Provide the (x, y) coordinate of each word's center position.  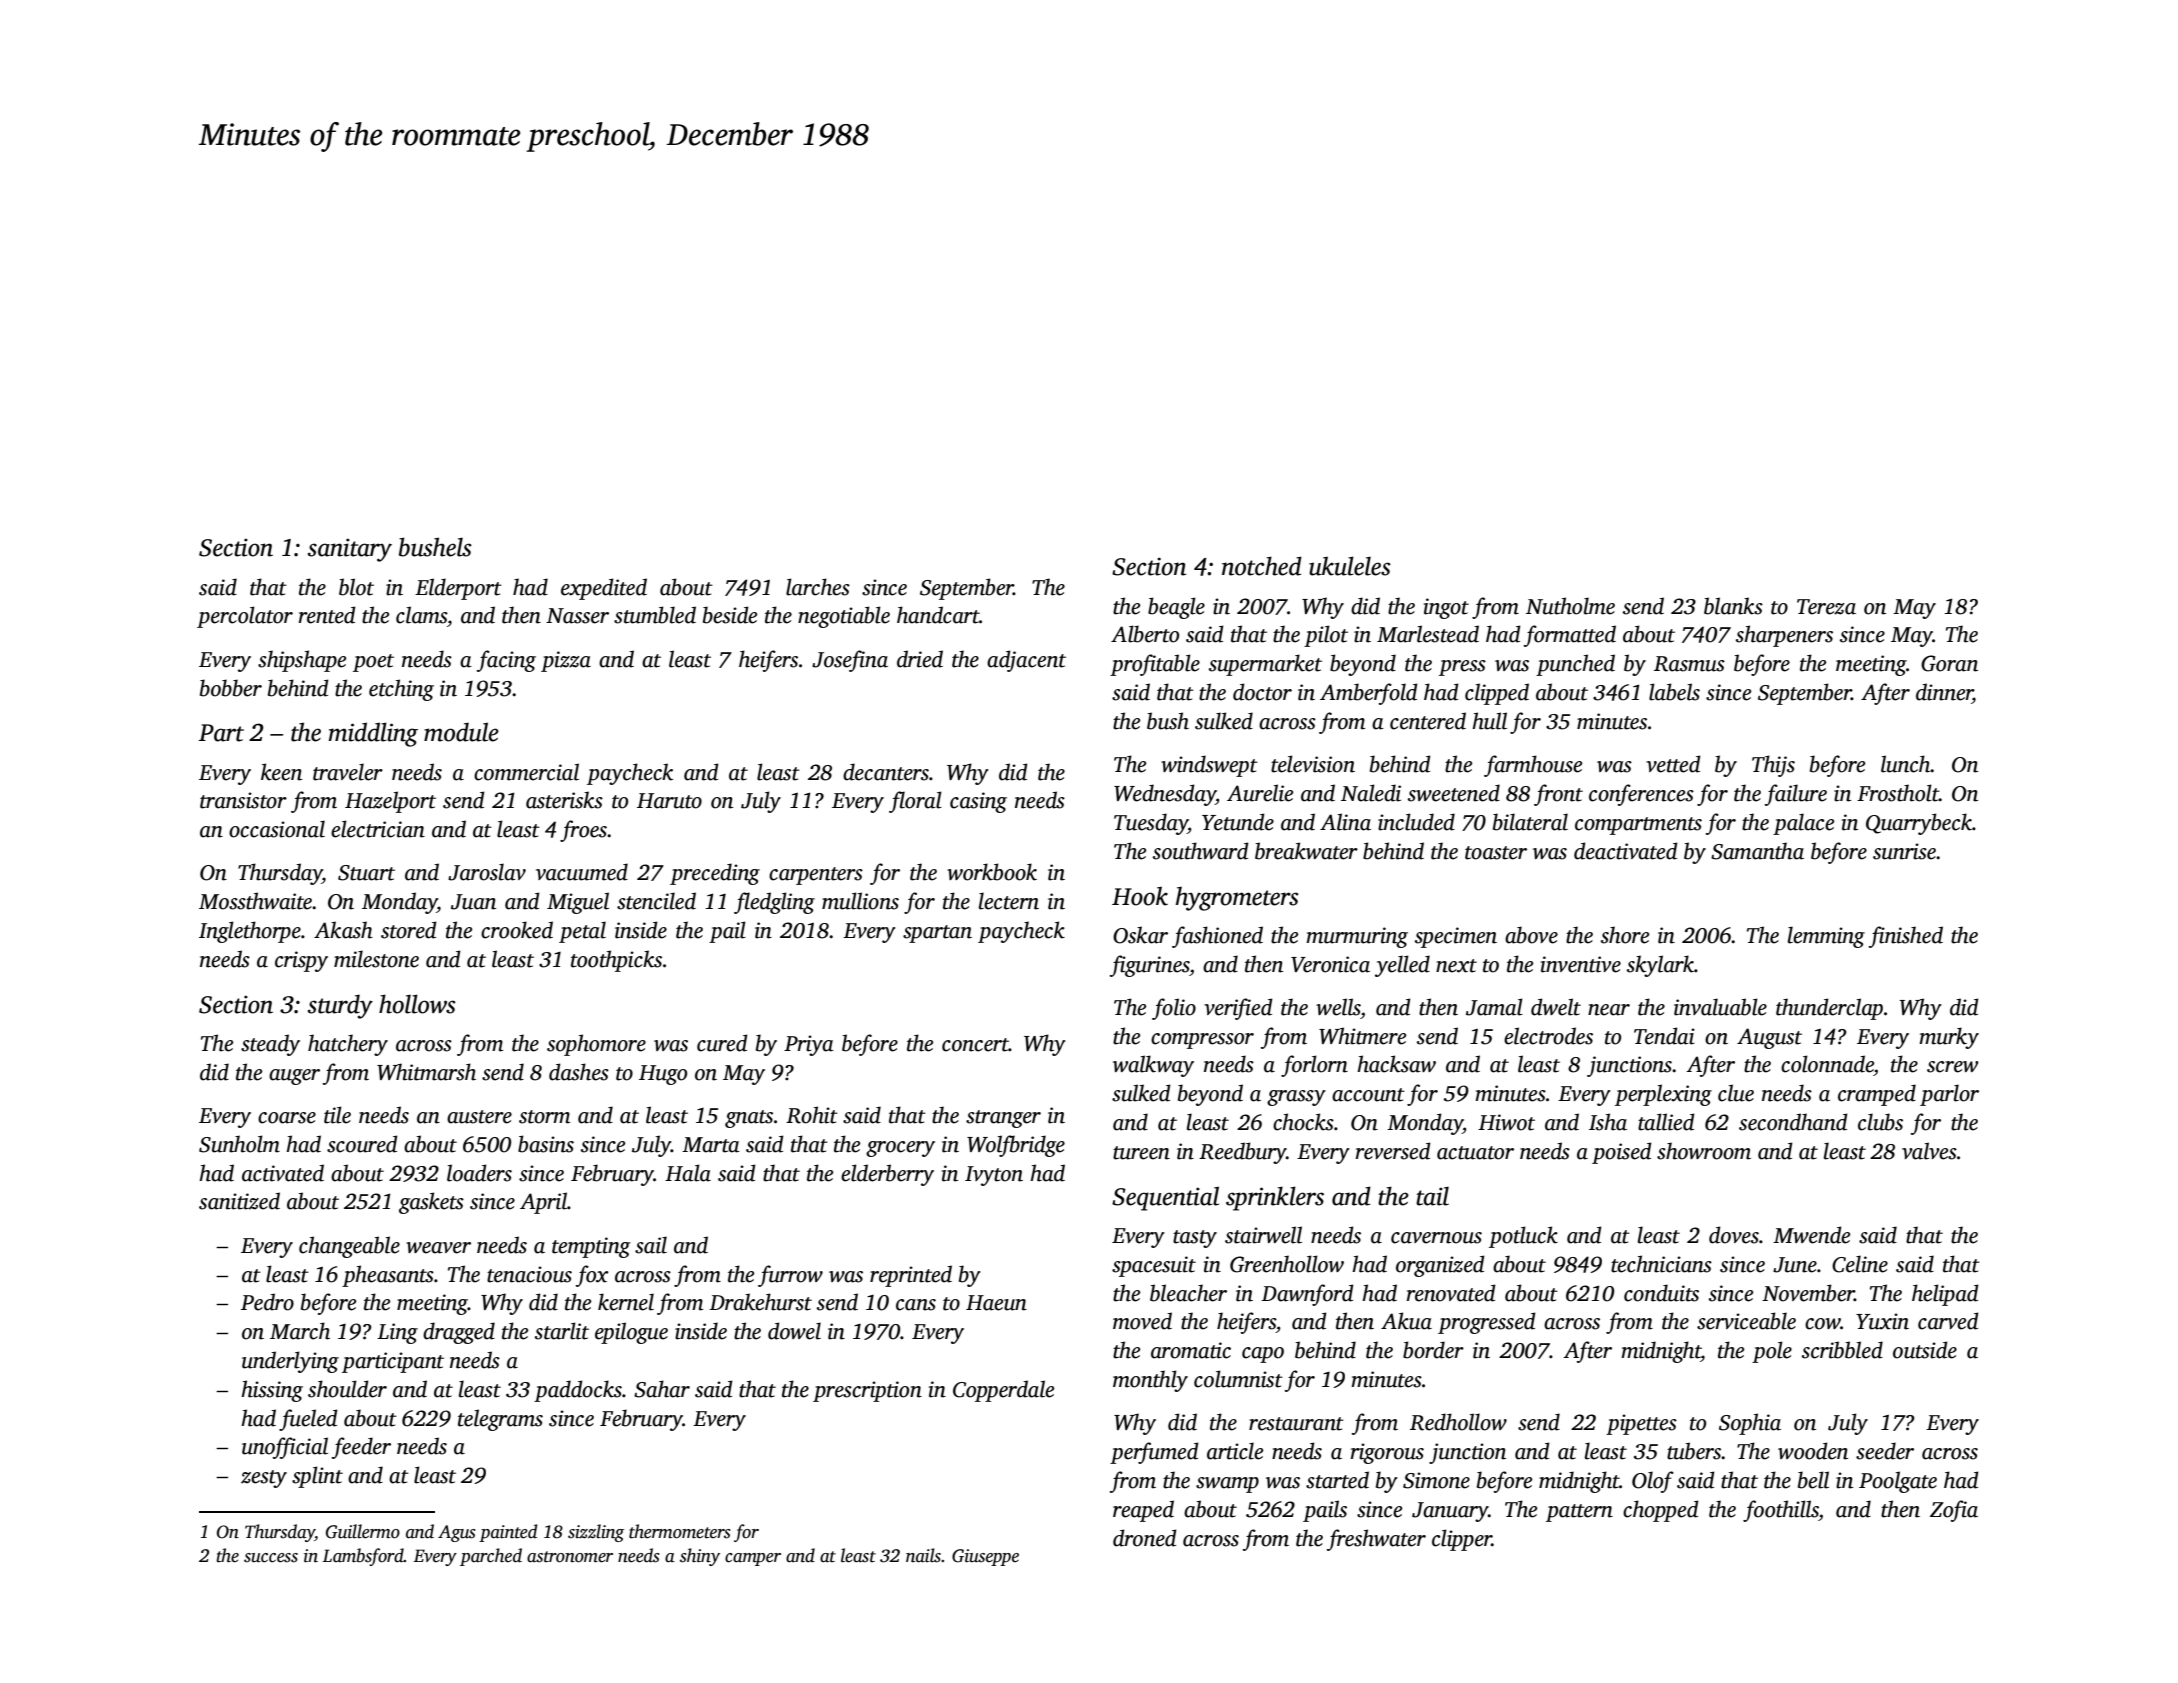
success (271, 1558)
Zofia (1954, 1511)
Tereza (1826, 607)
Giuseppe (985, 1557)
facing (506, 661)
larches (818, 587)
